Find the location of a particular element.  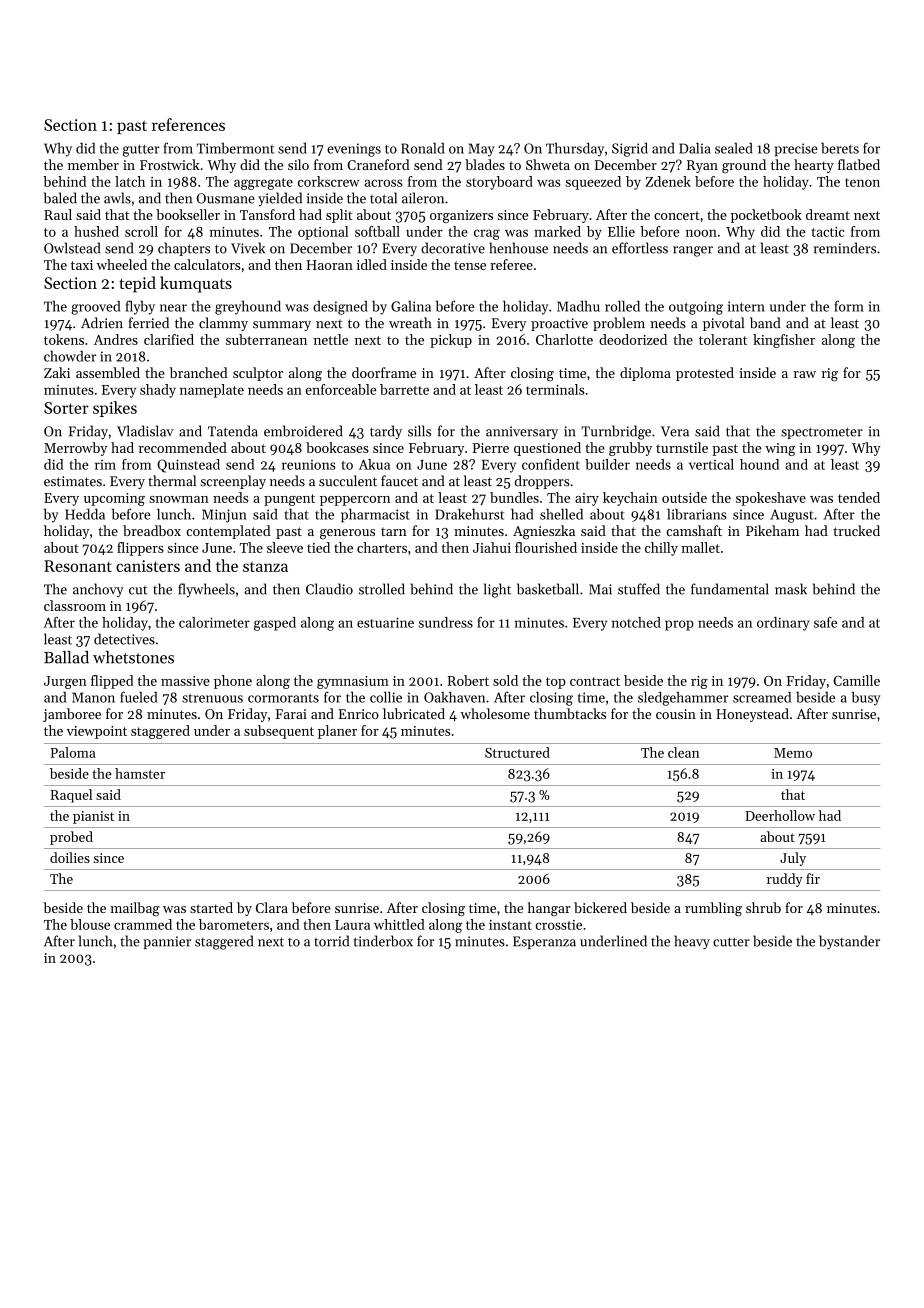

planer is located at coordinates (337, 732).
